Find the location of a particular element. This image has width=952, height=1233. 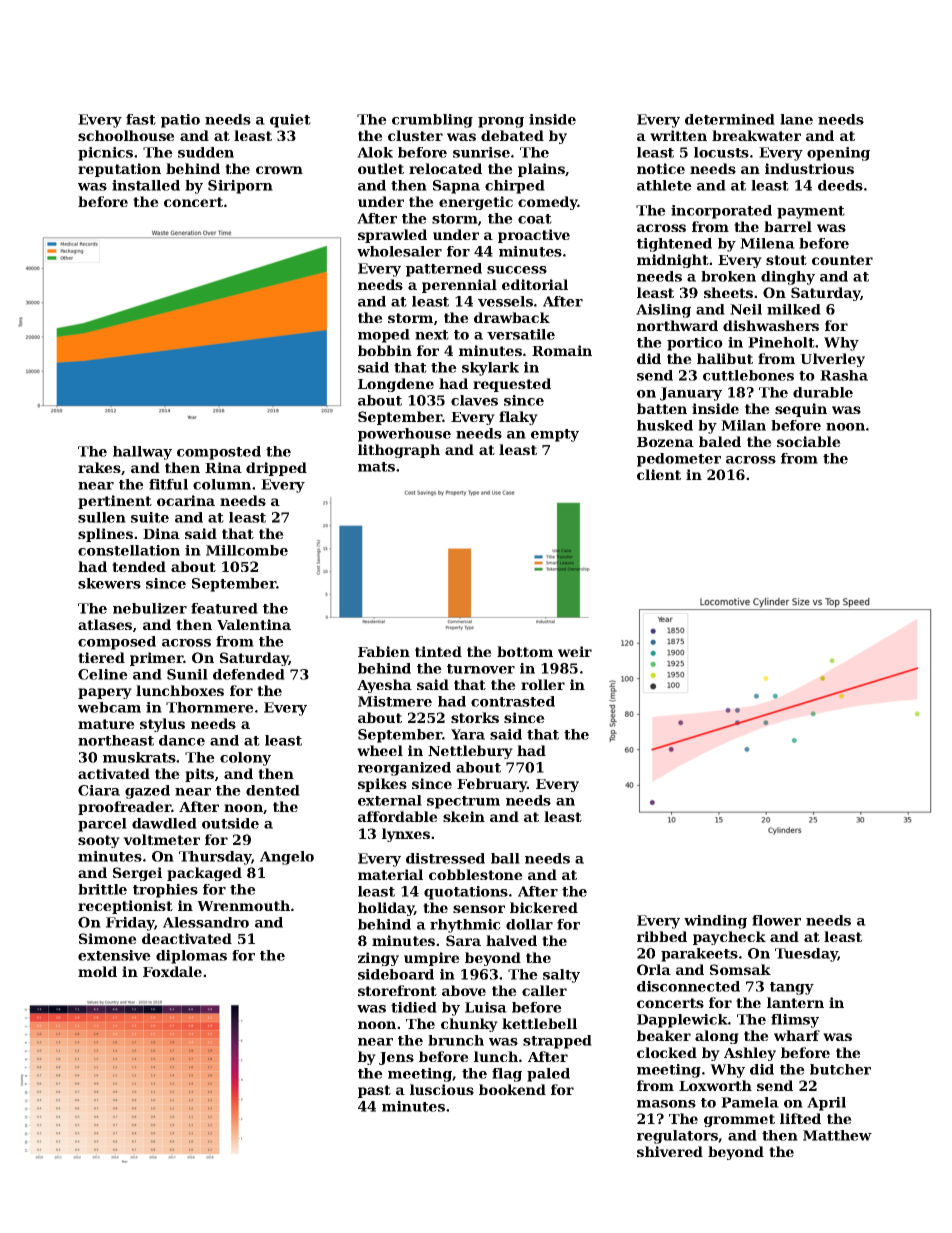

quiet is located at coordinates (290, 121).
